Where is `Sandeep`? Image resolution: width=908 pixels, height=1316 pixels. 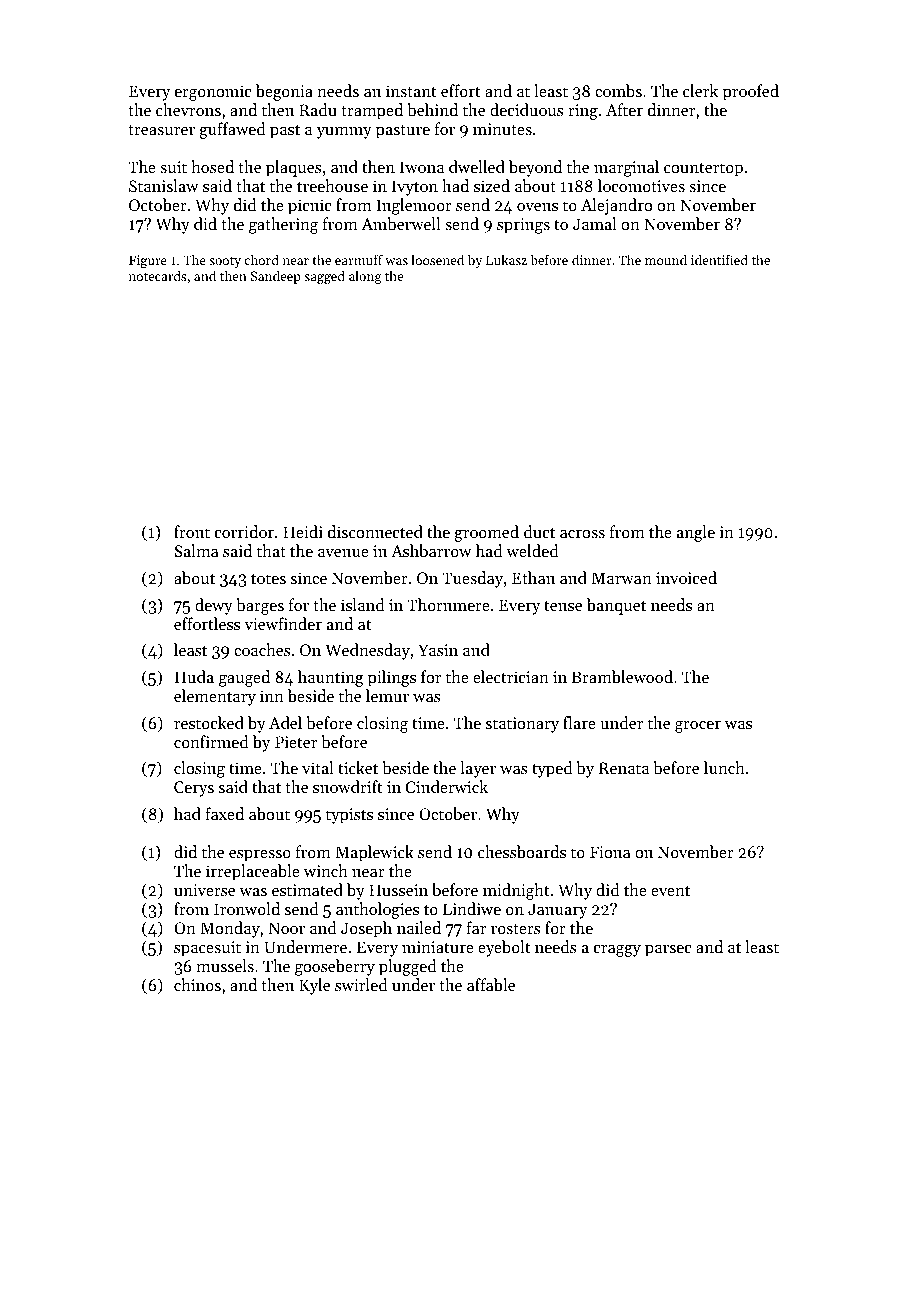
Sandeep is located at coordinates (276, 277).
